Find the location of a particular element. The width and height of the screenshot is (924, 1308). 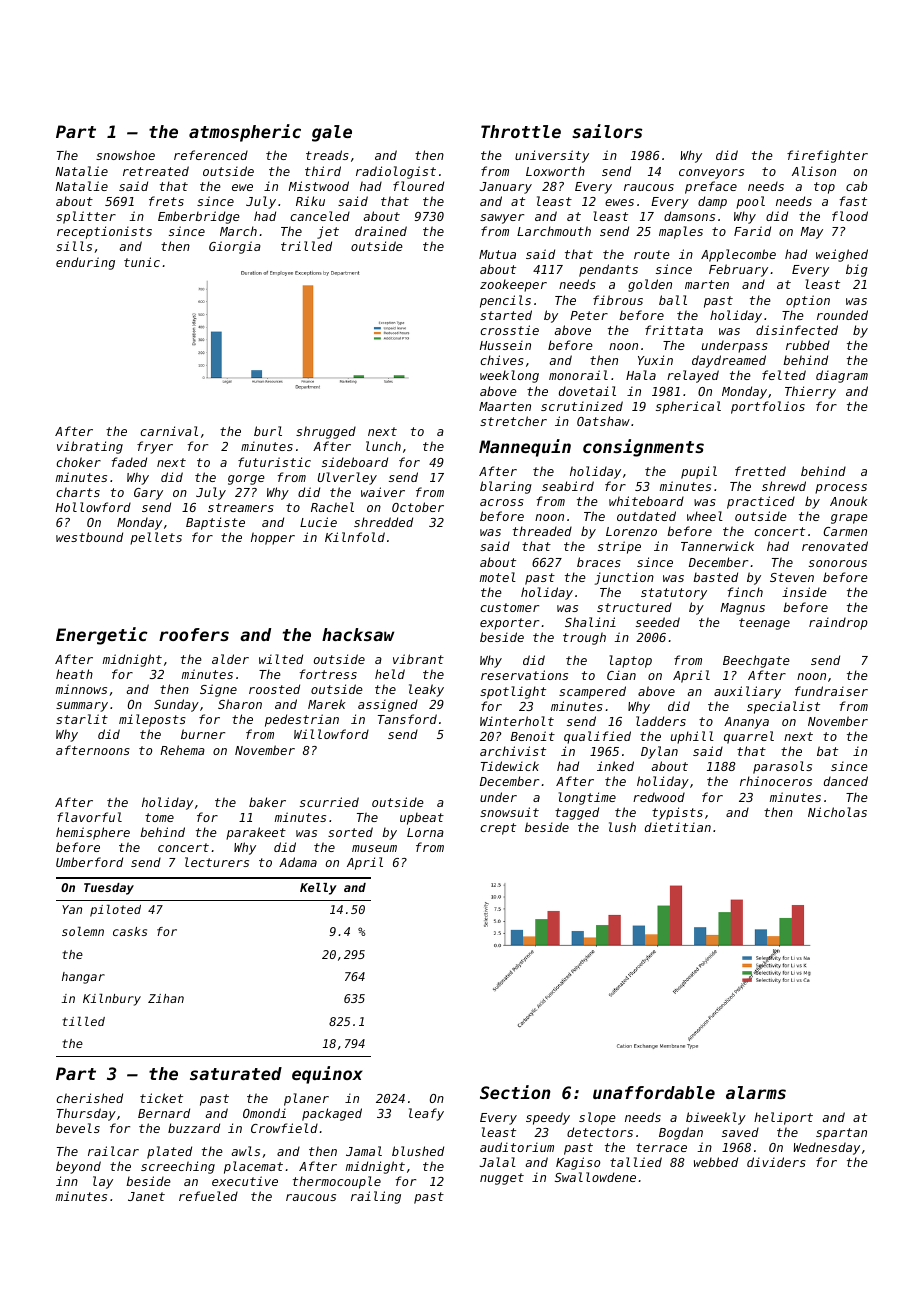

refueled is located at coordinates (208, 1196).
